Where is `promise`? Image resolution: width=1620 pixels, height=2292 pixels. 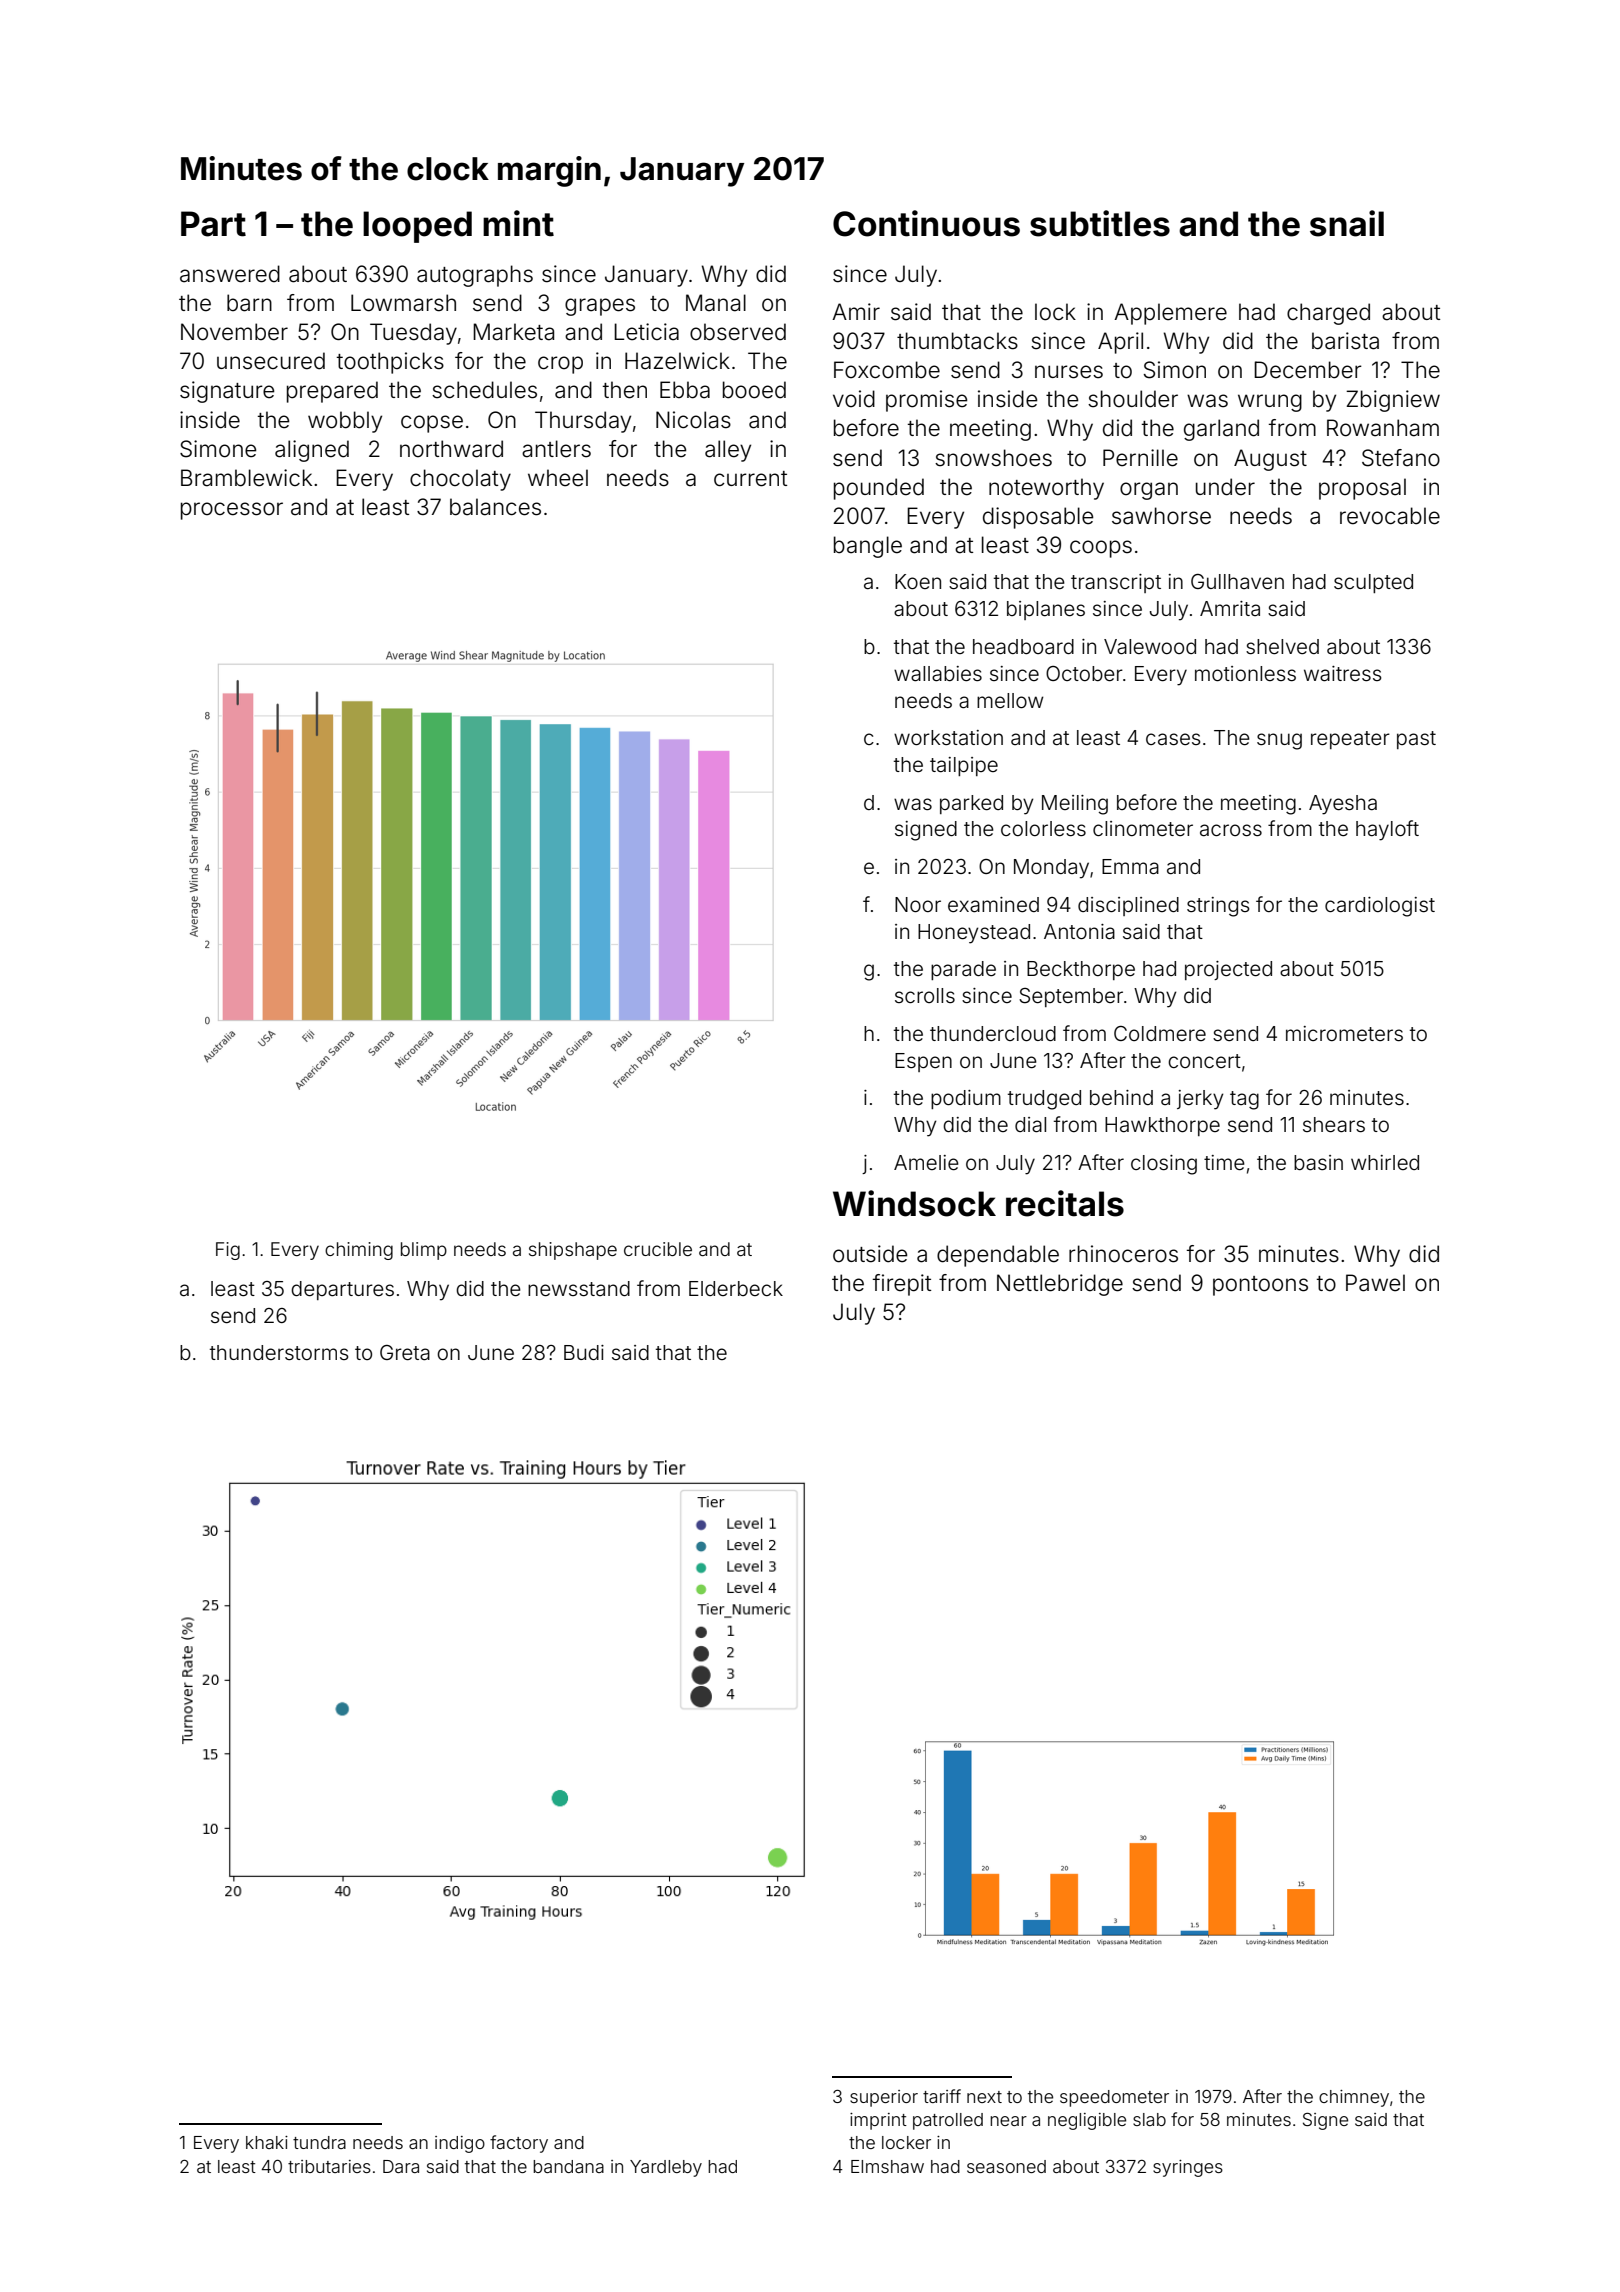
promise is located at coordinates (927, 401).
